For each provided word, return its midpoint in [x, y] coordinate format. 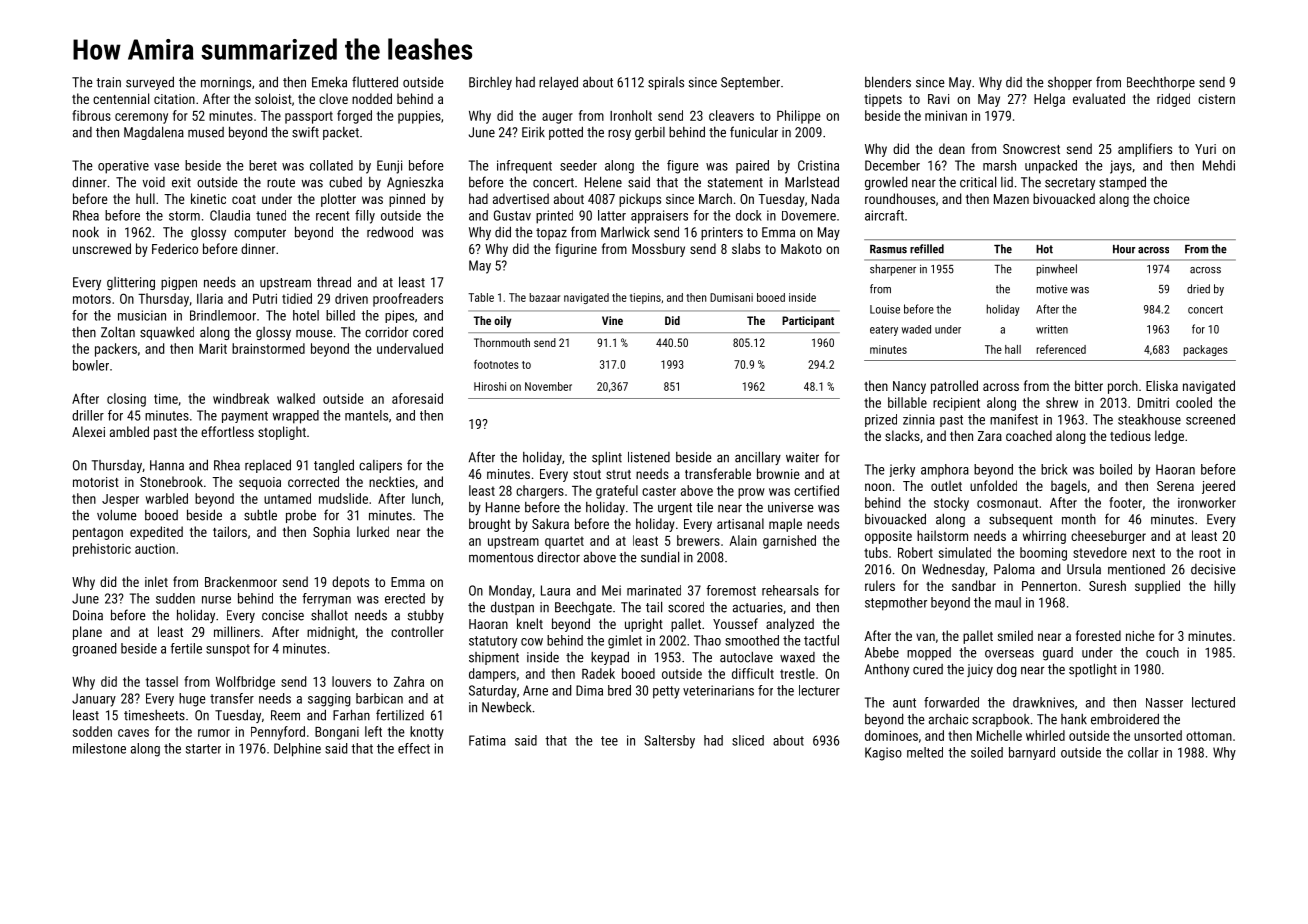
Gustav [512, 215]
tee [609, 741]
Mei [611, 590]
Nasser [1164, 703]
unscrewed [102, 248]
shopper [1070, 83]
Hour [1124, 249]
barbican [379, 698]
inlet [156, 581]
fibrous [91, 115]
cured [928, 669]
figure [683, 167]
